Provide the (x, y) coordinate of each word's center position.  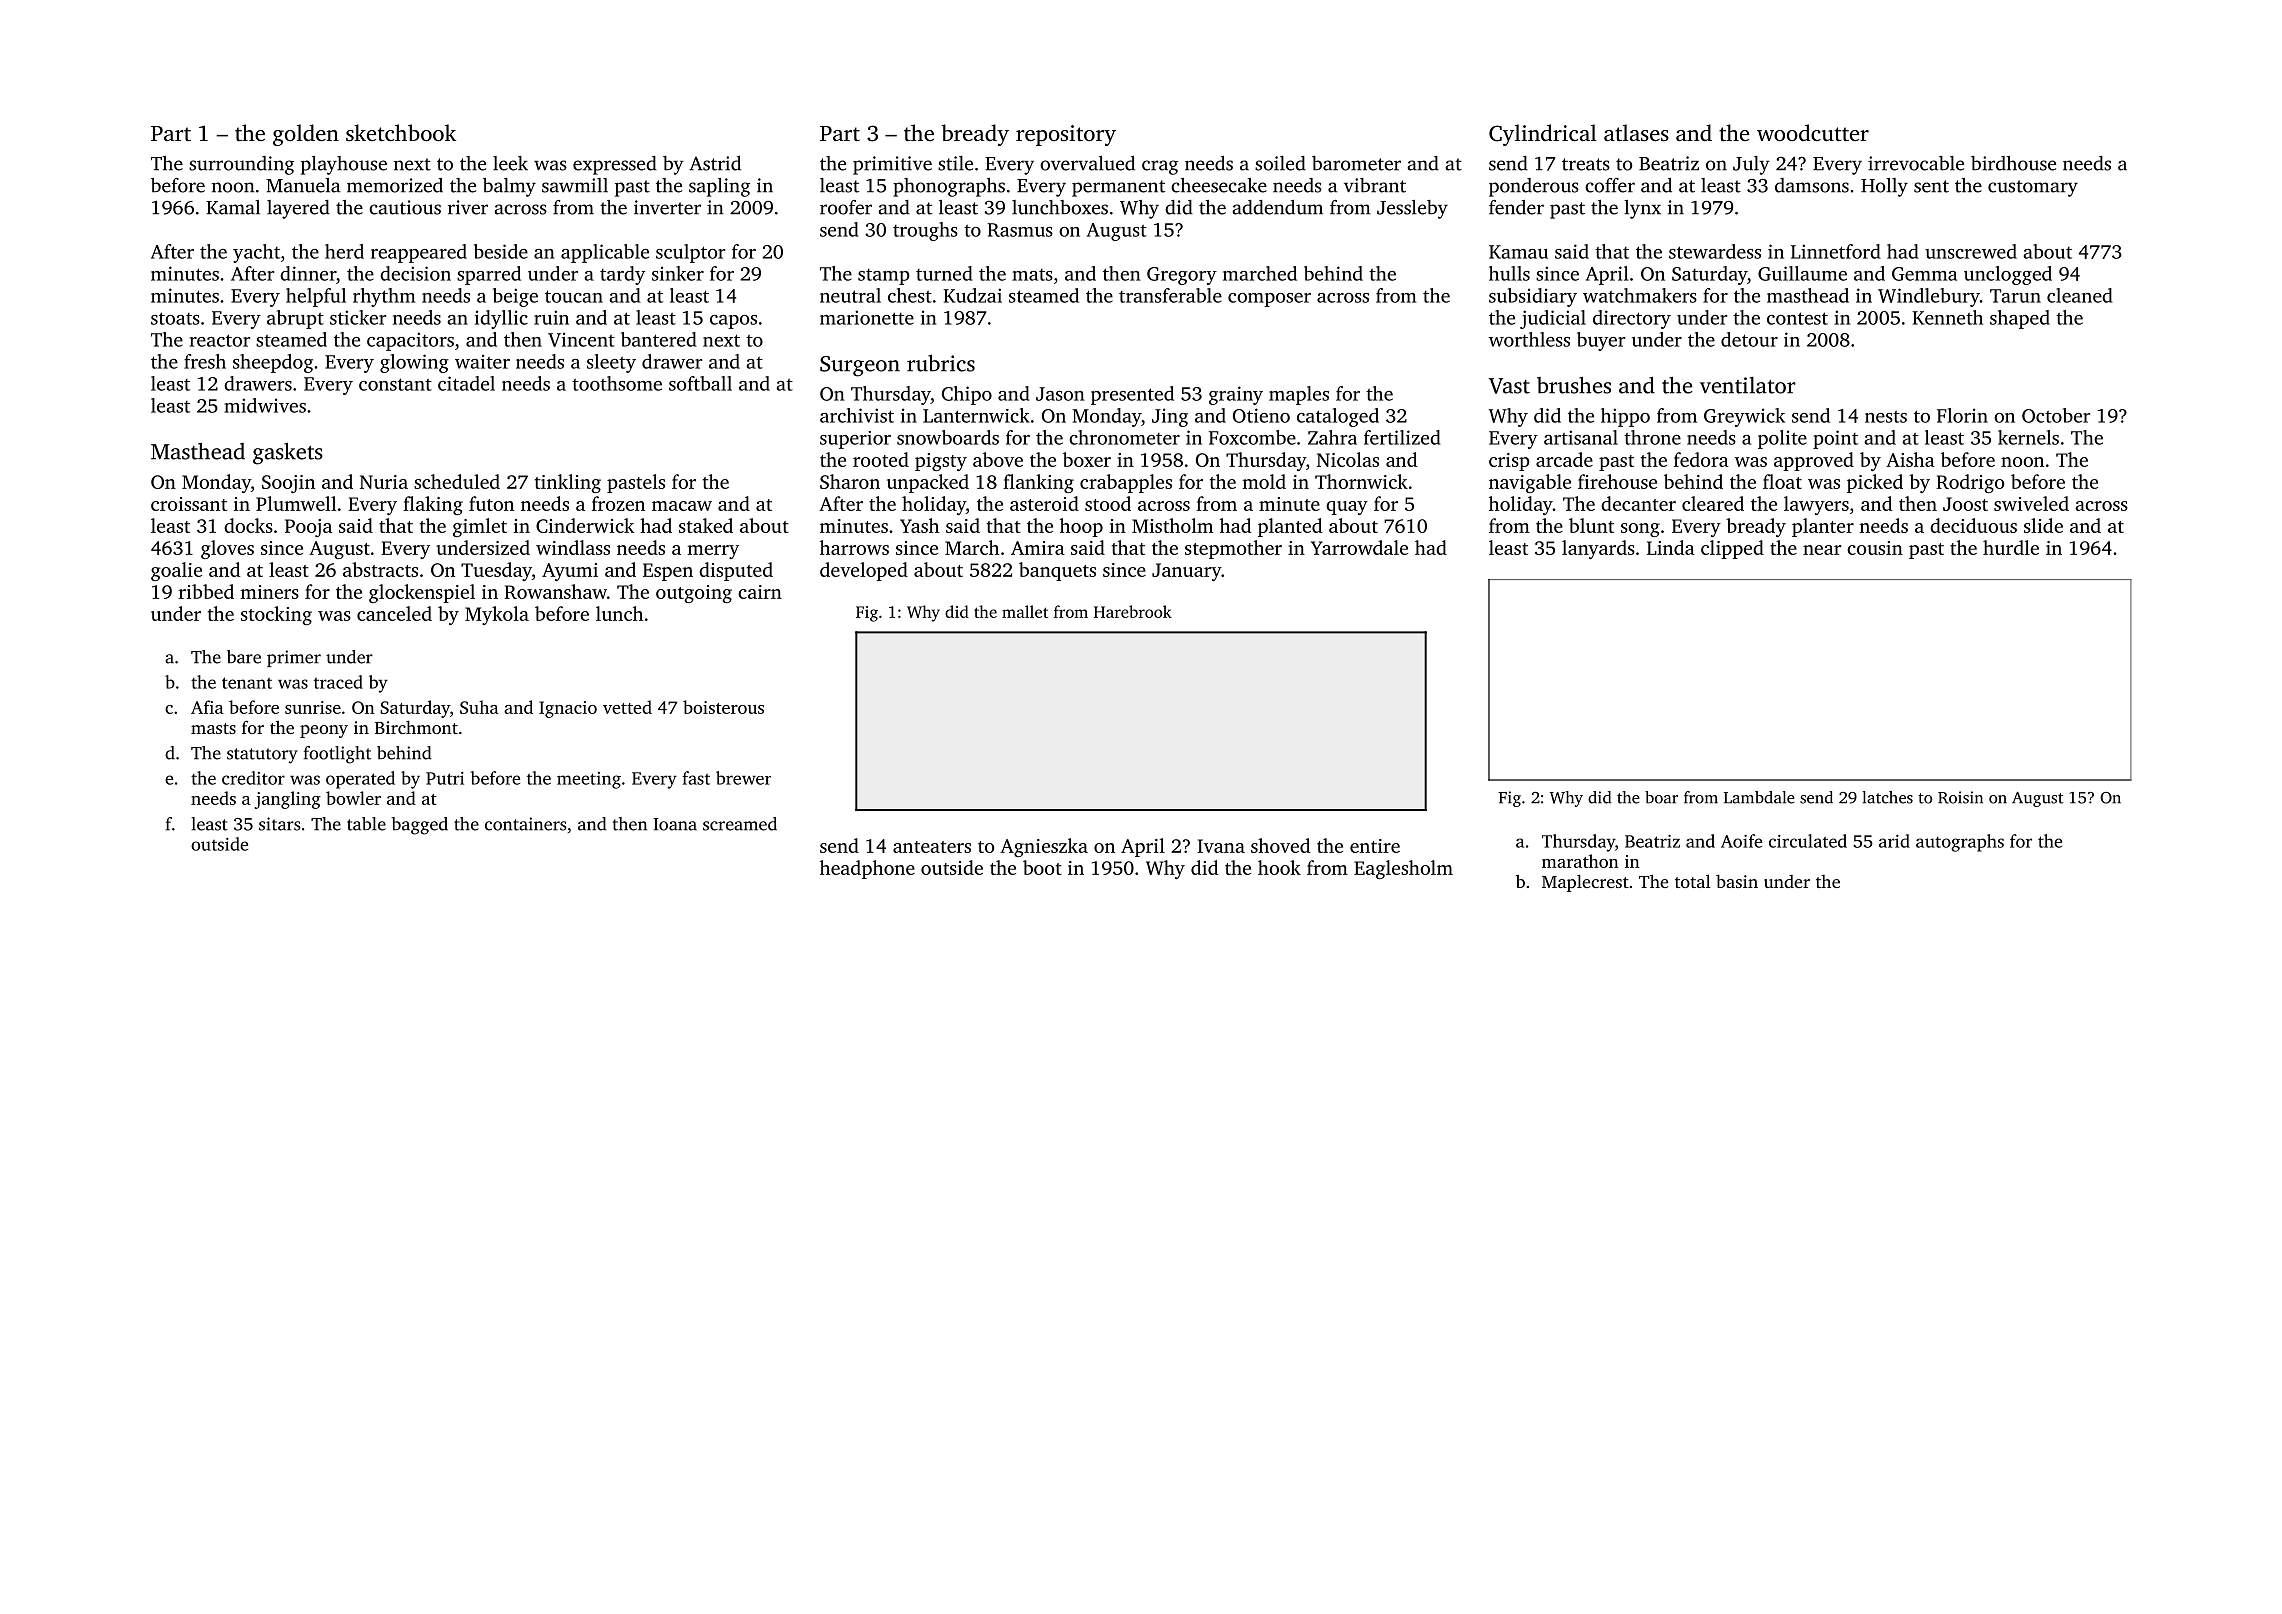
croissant (189, 504)
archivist (857, 415)
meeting (589, 780)
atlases (1636, 132)
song (1640, 530)
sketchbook (401, 132)
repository (1066, 135)
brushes (1574, 385)
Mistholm (1172, 525)
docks (248, 525)
